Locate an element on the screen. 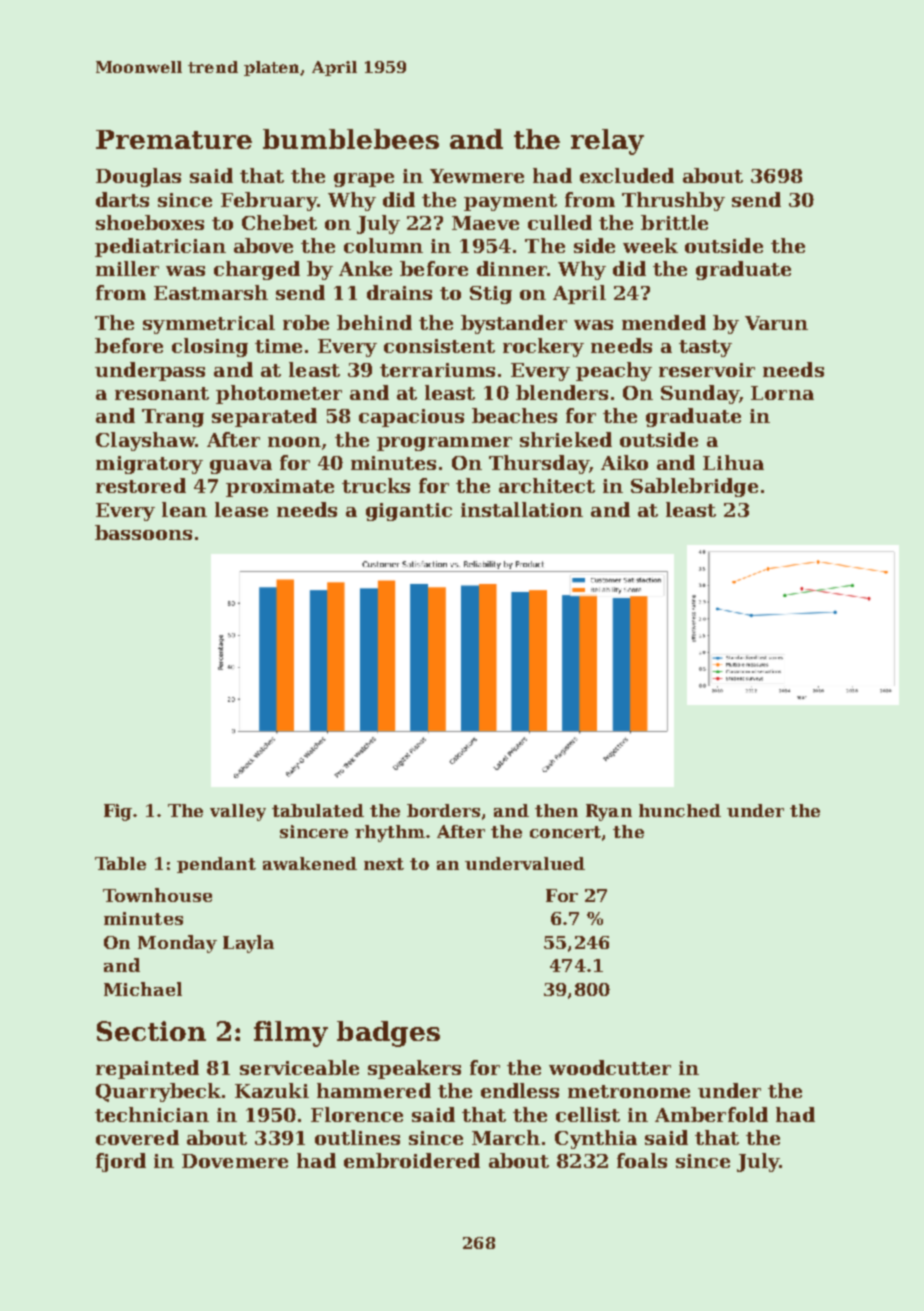 This screenshot has height=1311, width=924. relay is located at coordinates (607, 142).
